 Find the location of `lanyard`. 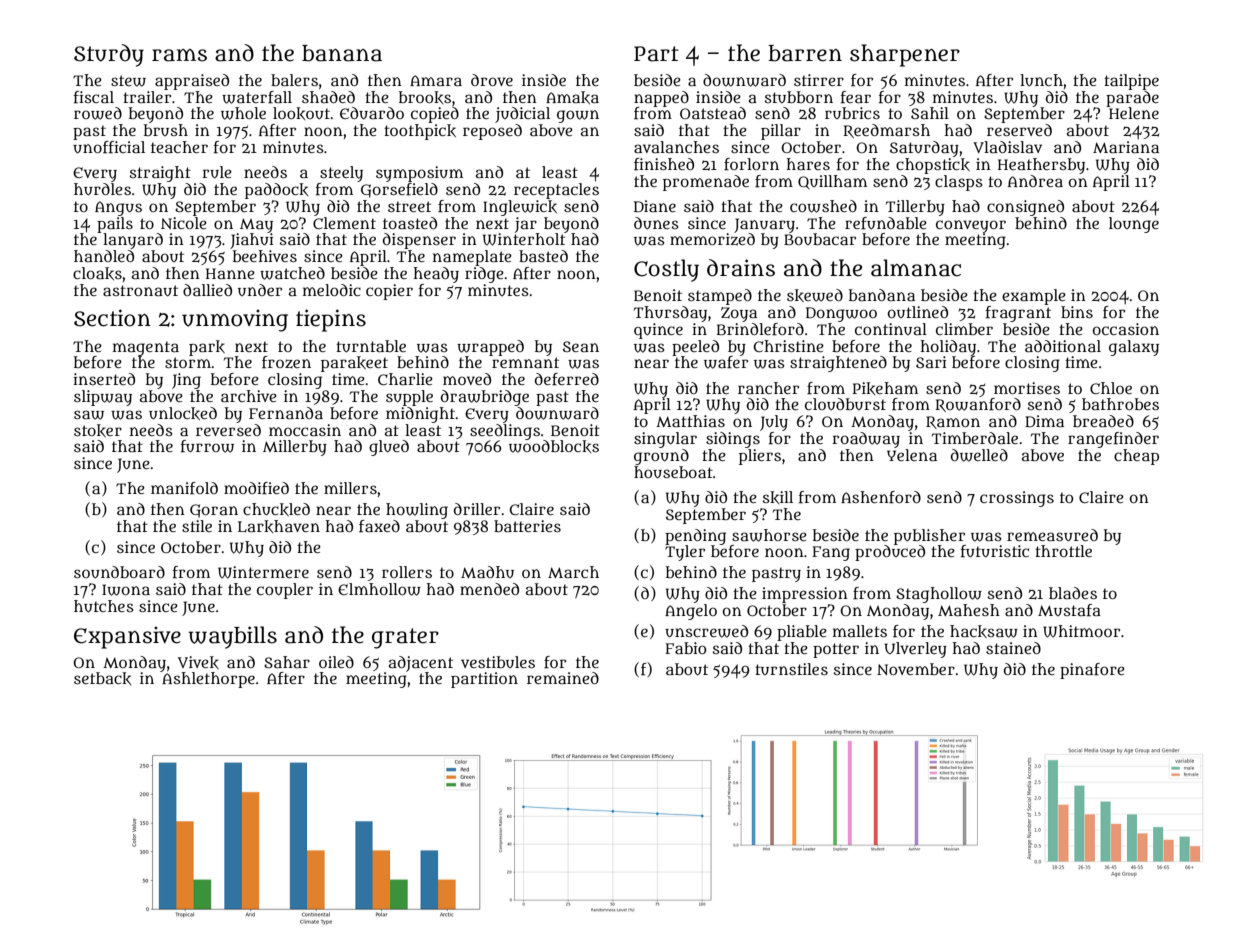

lanyard is located at coordinates (133, 241).
